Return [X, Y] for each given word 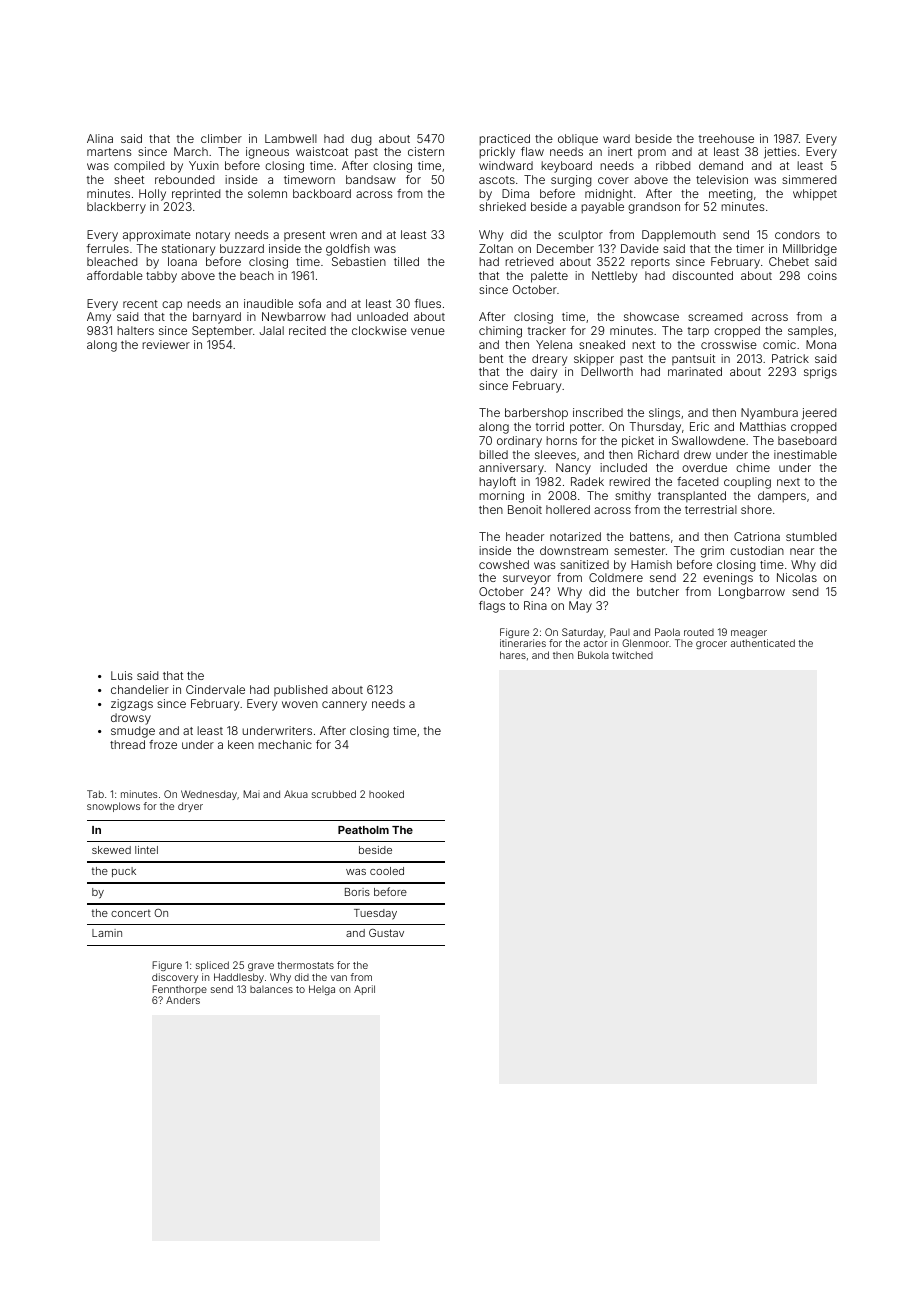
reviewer [166, 344]
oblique [578, 139]
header [525, 536]
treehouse [726, 138]
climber [221, 138]
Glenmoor [645, 643]
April [364, 990]
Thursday [655, 428]
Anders [183, 1000]
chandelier [140, 689]
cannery [344, 706]
